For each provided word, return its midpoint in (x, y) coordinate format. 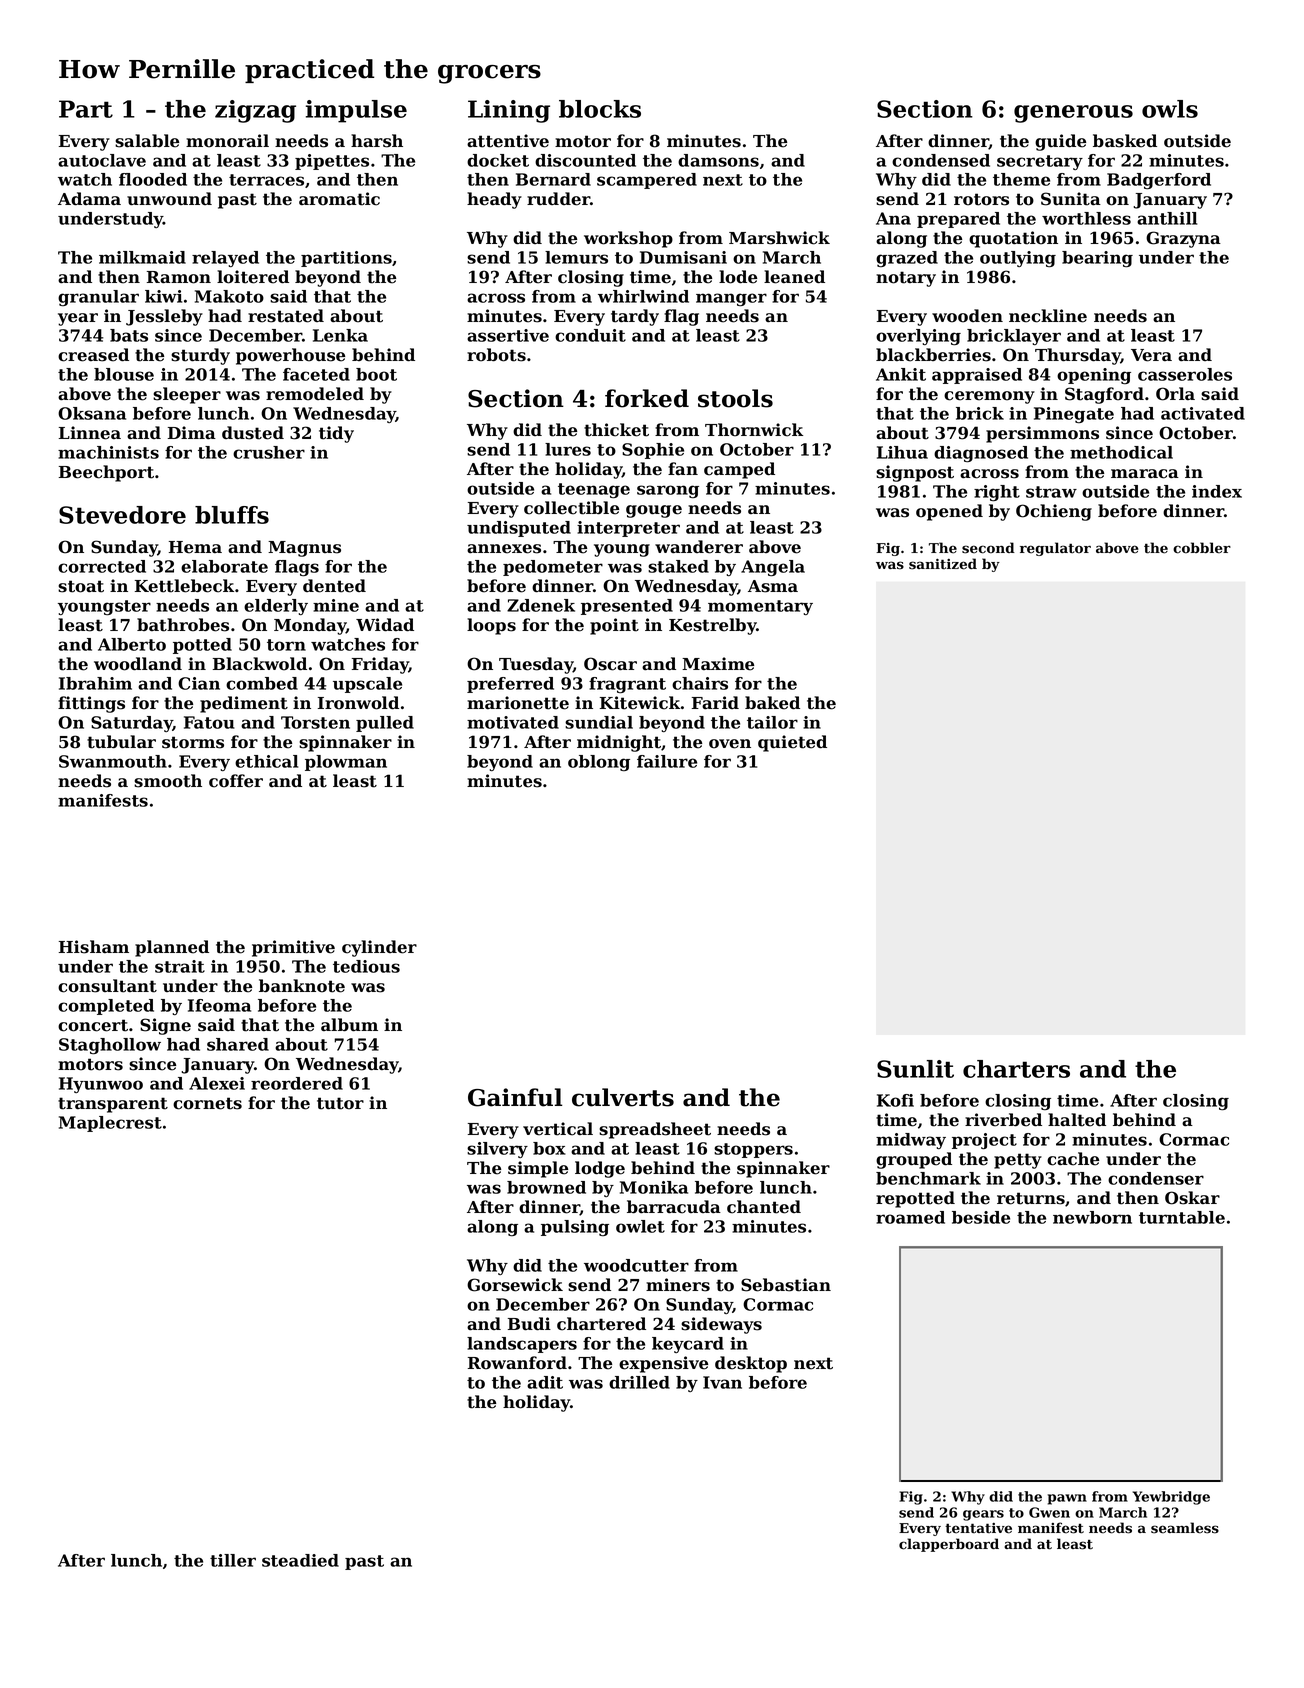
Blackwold (260, 664)
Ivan (722, 1382)
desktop (751, 1364)
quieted (792, 743)
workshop (628, 239)
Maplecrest (110, 1124)
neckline (1048, 316)
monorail (227, 141)
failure (667, 761)
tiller (233, 1560)
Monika (654, 1187)
